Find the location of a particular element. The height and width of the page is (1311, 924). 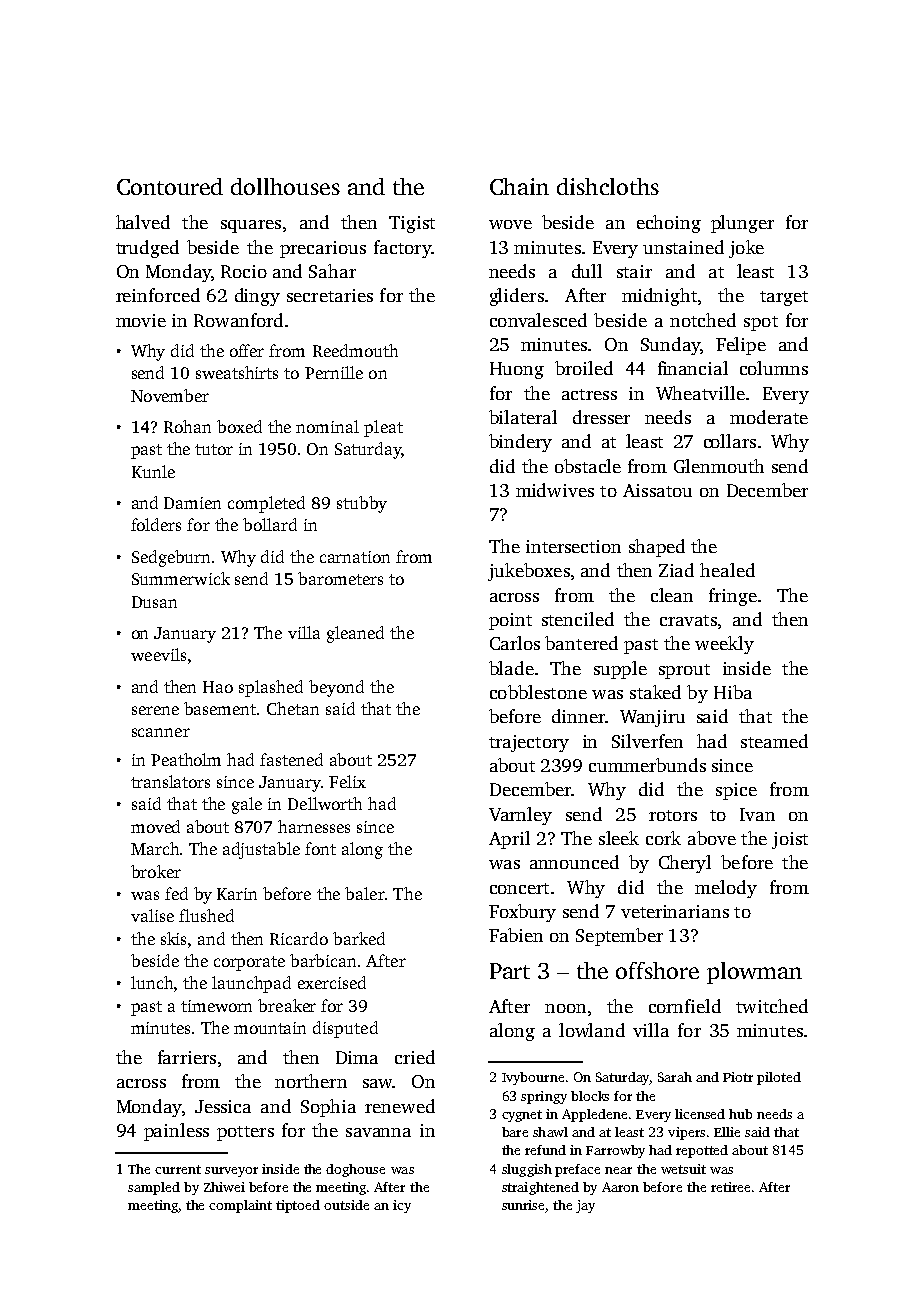

font is located at coordinates (320, 848).
